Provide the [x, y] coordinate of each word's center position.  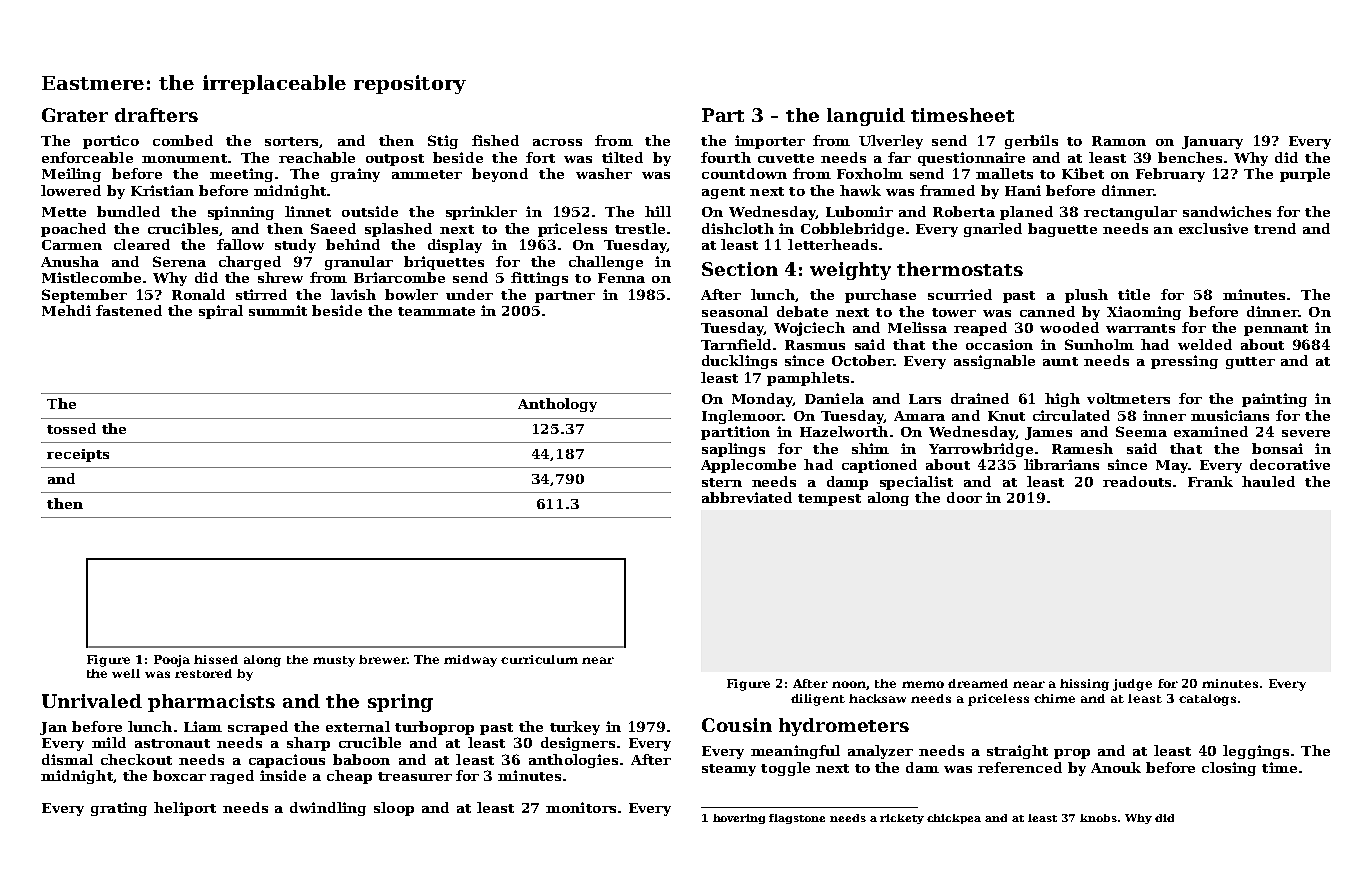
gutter [1250, 363]
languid [866, 117]
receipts [78, 455]
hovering [739, 819]
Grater [75, 115]
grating [119, 809]
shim [870, 448]
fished [495, 140]
